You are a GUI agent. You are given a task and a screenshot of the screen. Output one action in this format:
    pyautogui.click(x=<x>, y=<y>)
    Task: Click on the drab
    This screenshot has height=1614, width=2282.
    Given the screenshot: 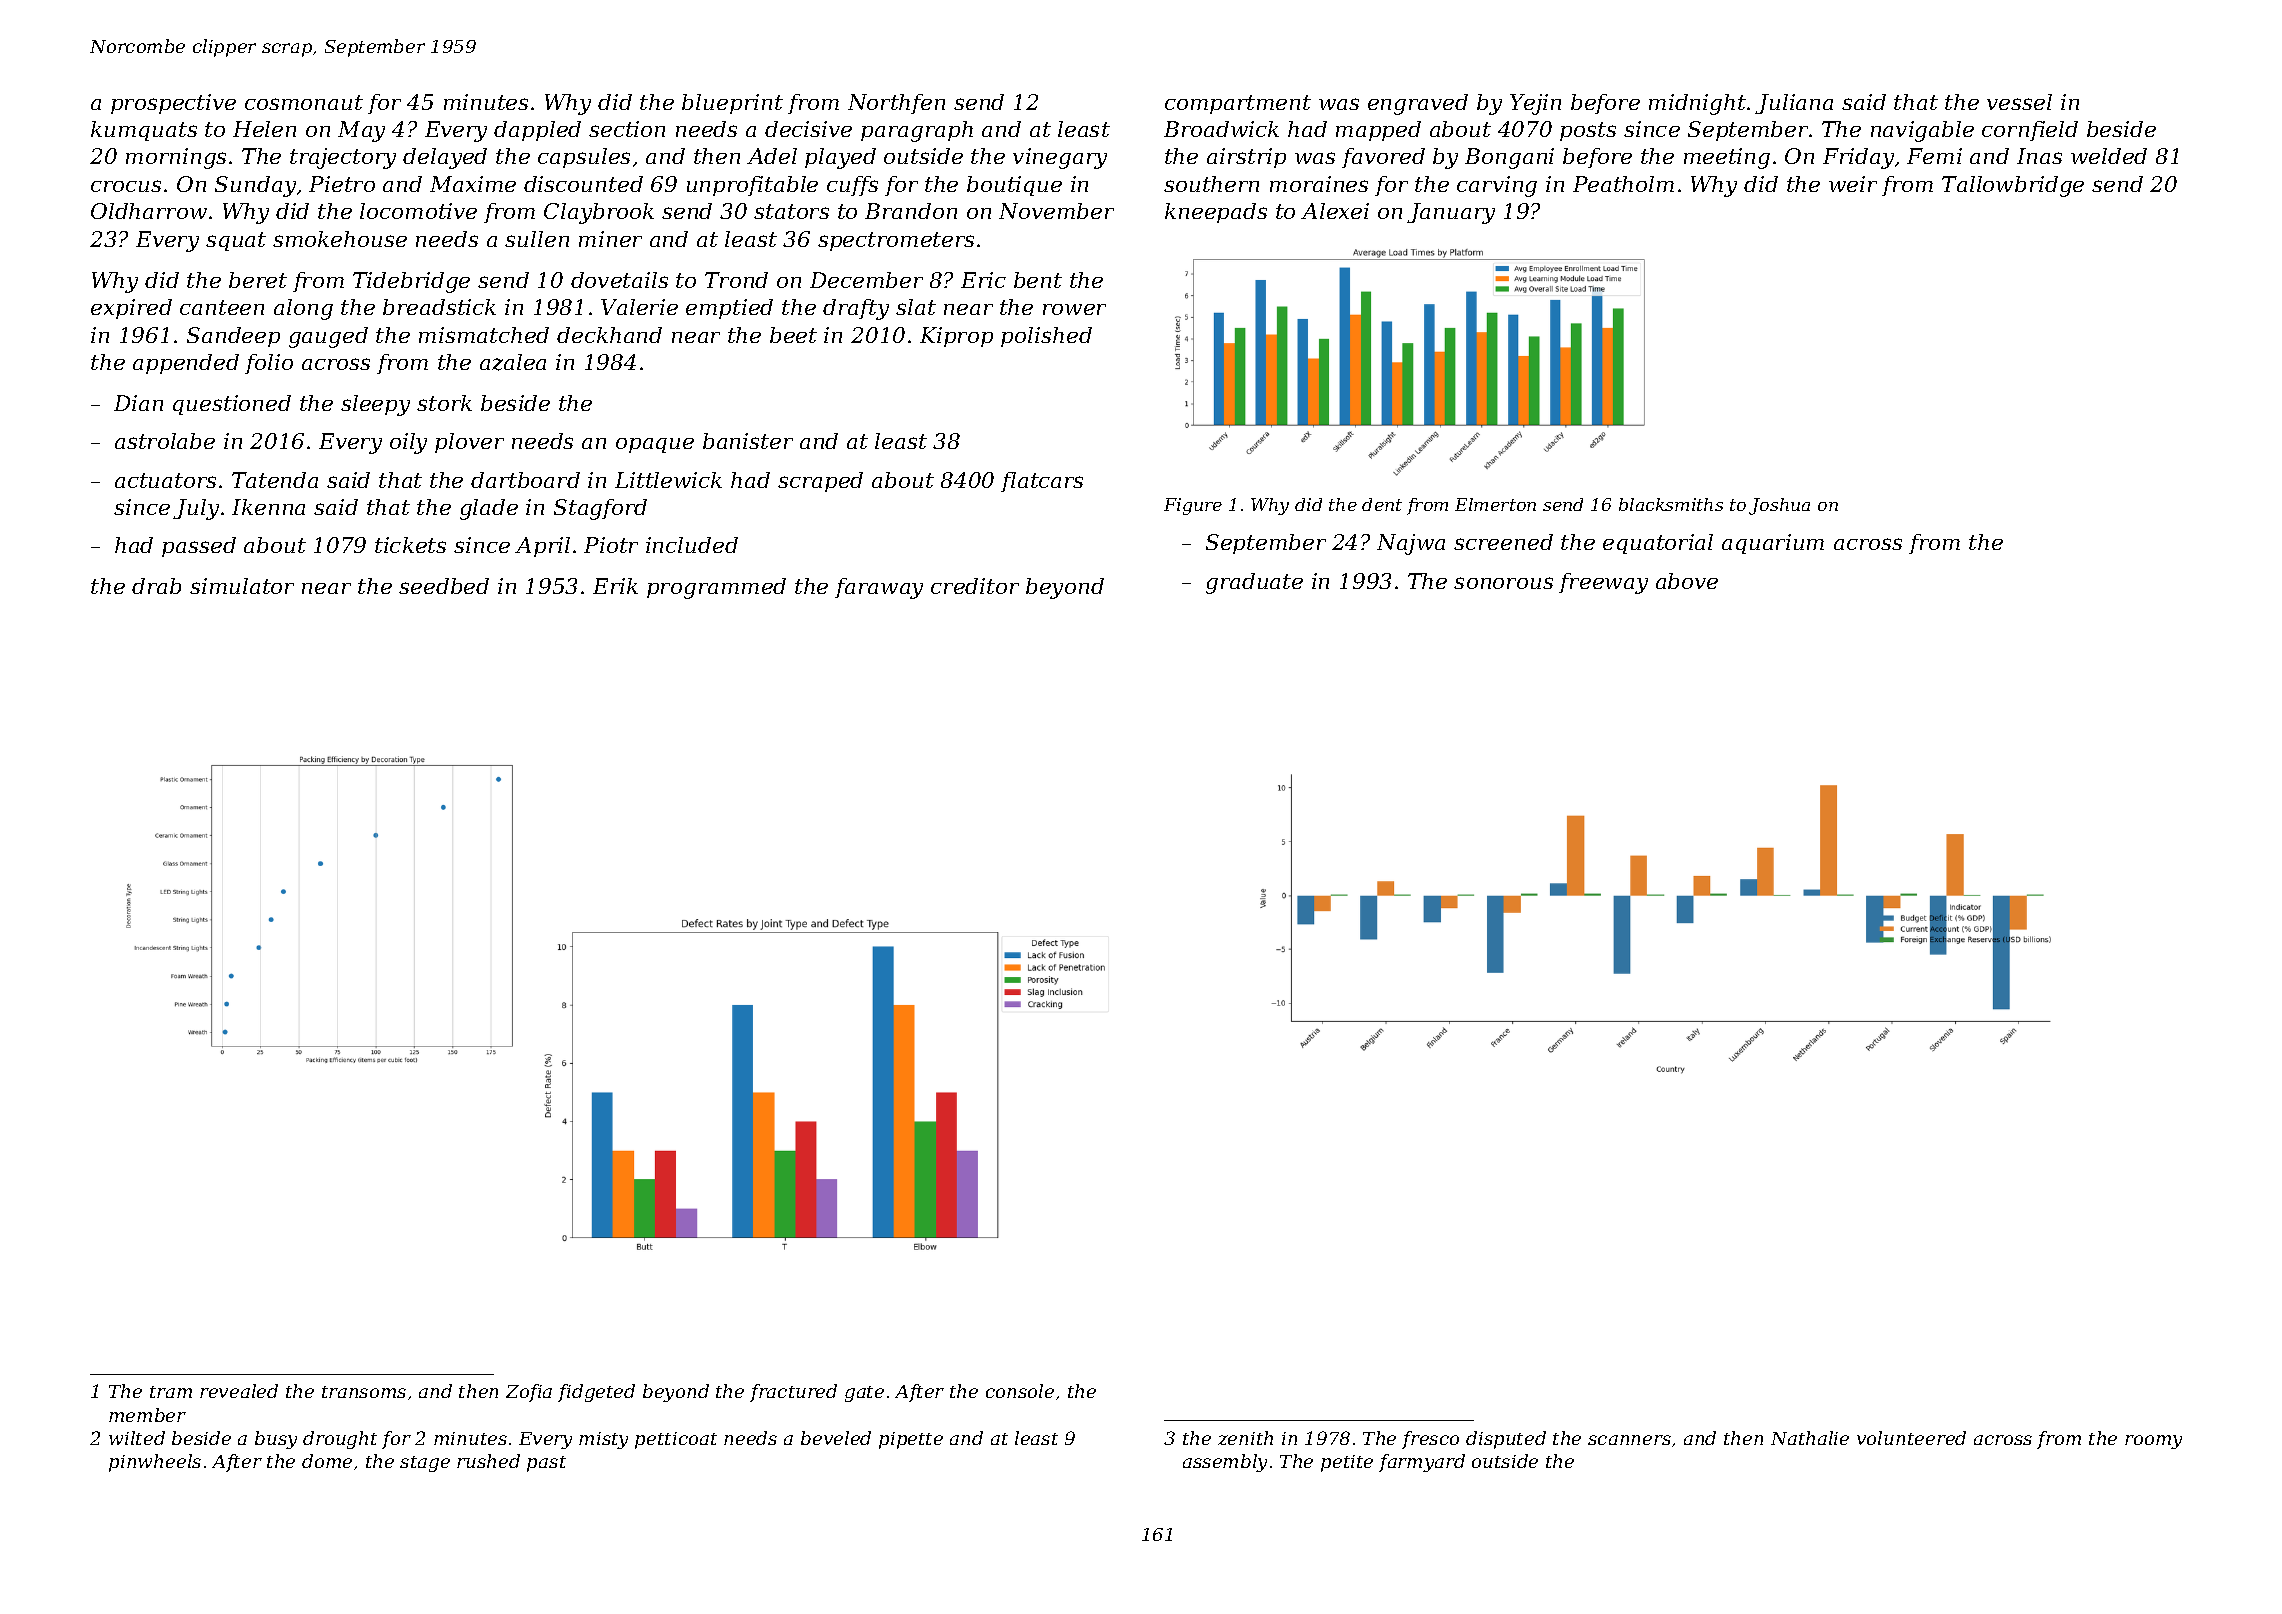 What is the action you would take?
    pyautogui.click(x=156, y=586)
